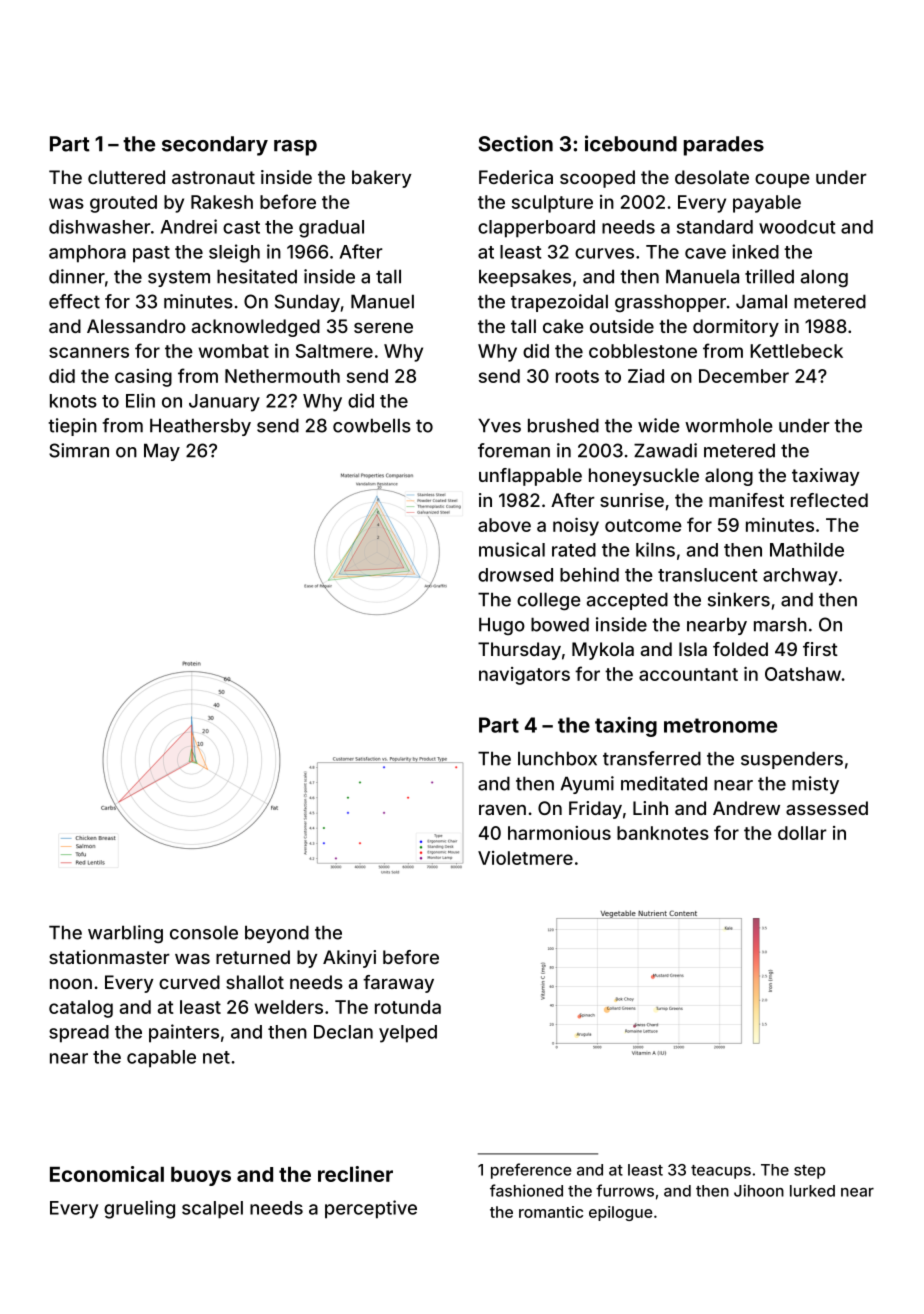 The image size is (924, 1314). Describe the element at coordinates (724, 146) in the screenshot. I see `parades` at that location.
